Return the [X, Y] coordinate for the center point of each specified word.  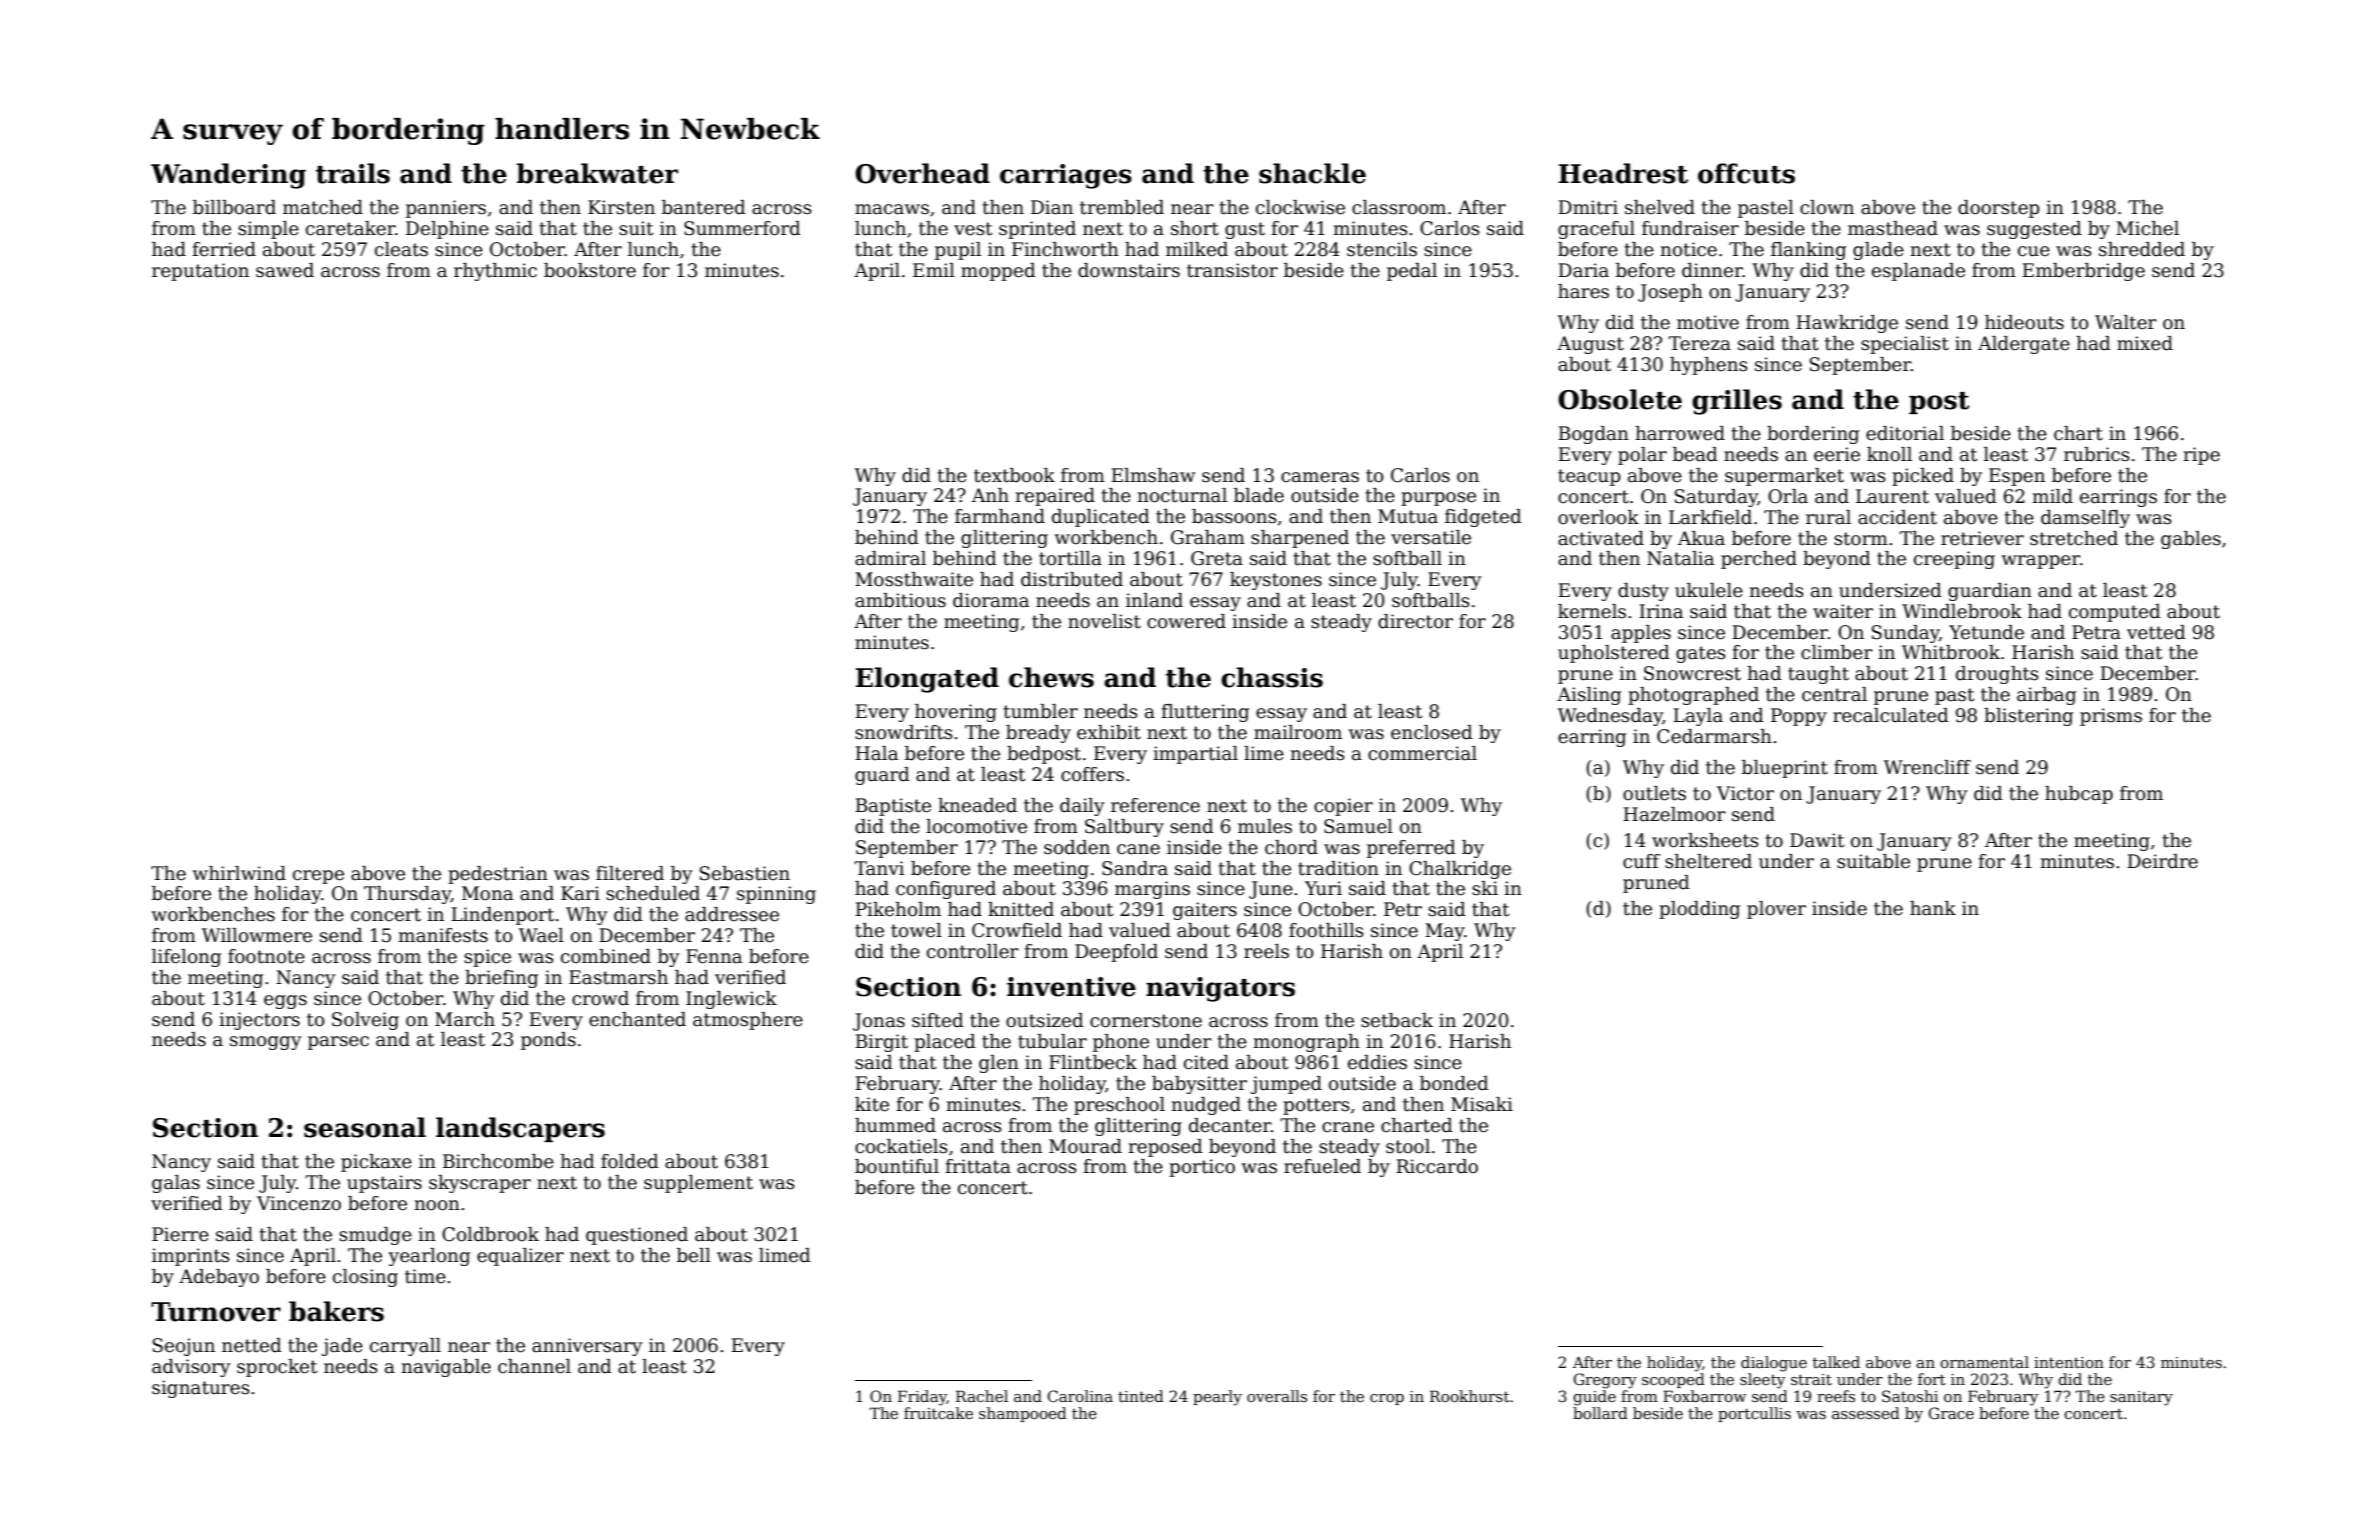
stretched [2074, 538]
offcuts [1746, 173]
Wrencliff [1927, 767]
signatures [201, 1389]
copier [1343, 807]
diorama [991, 600]
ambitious [900, 600]
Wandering [228, 176]
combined [606, 956]
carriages [1066, 176]
